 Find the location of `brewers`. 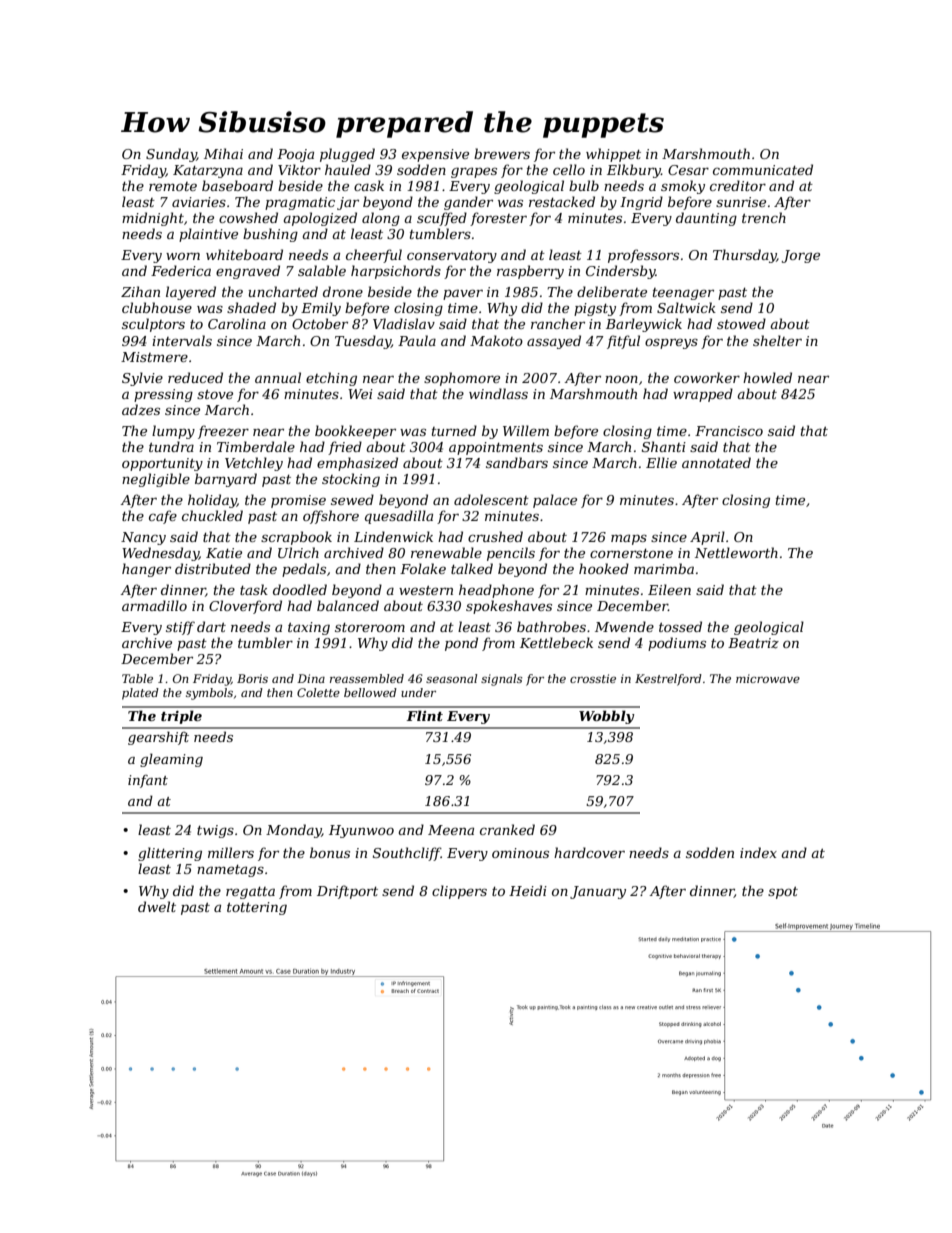

brewers is located at coordinates (502, 153).
